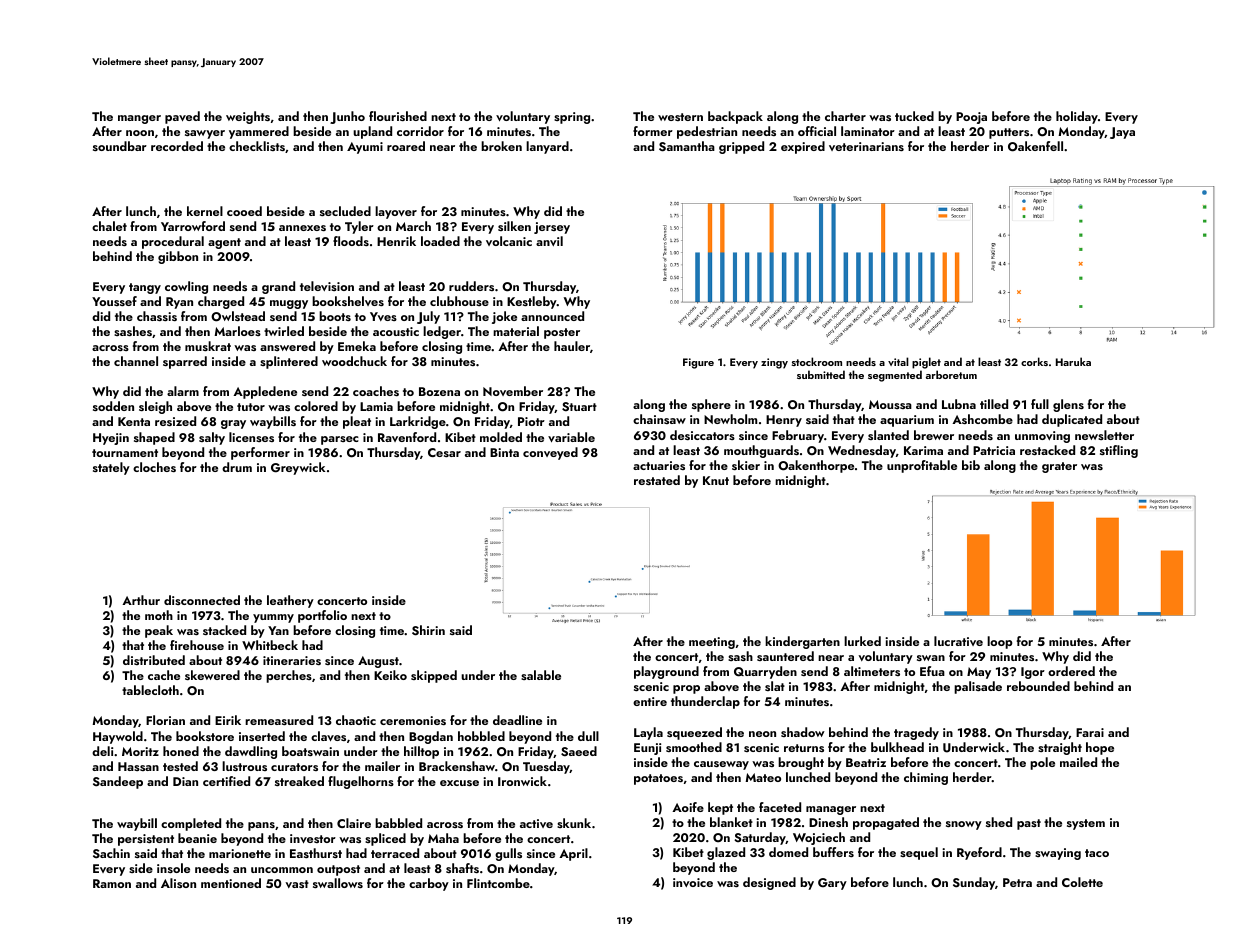  I want to click on boatswain, so click(310, 751).
